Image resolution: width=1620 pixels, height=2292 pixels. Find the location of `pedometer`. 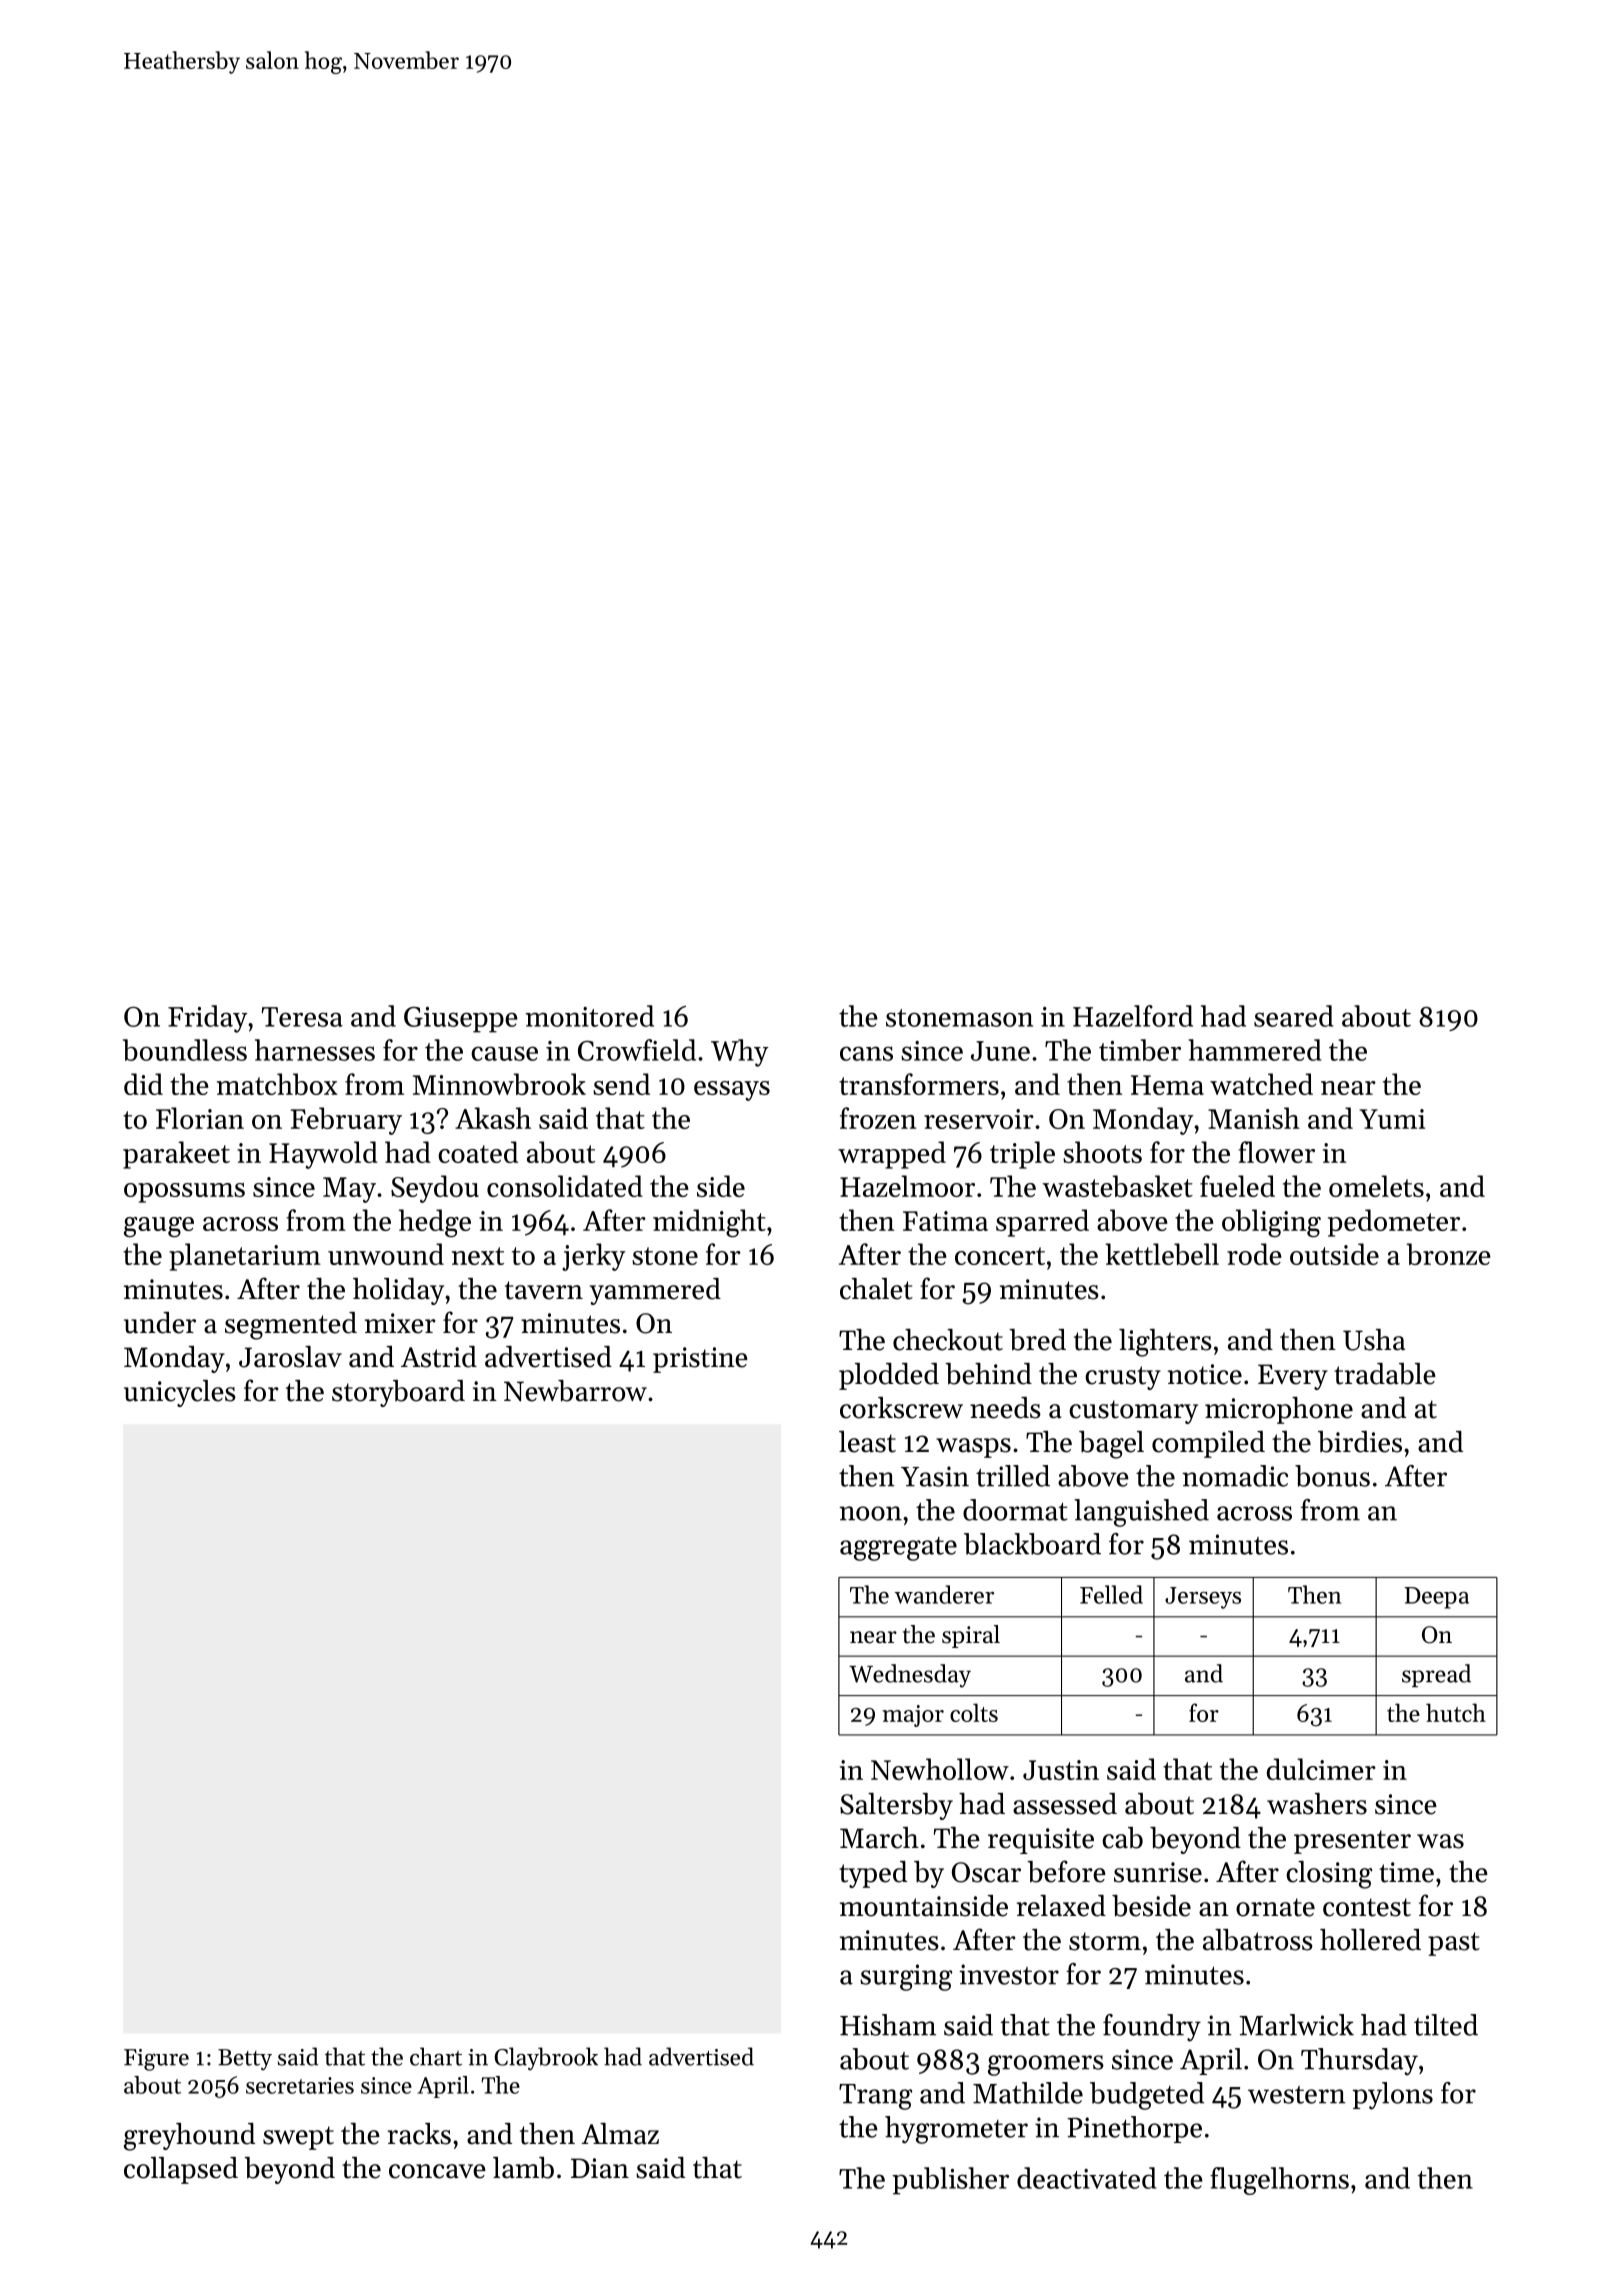

pedometer is located at coordinates (1394, 1223).
